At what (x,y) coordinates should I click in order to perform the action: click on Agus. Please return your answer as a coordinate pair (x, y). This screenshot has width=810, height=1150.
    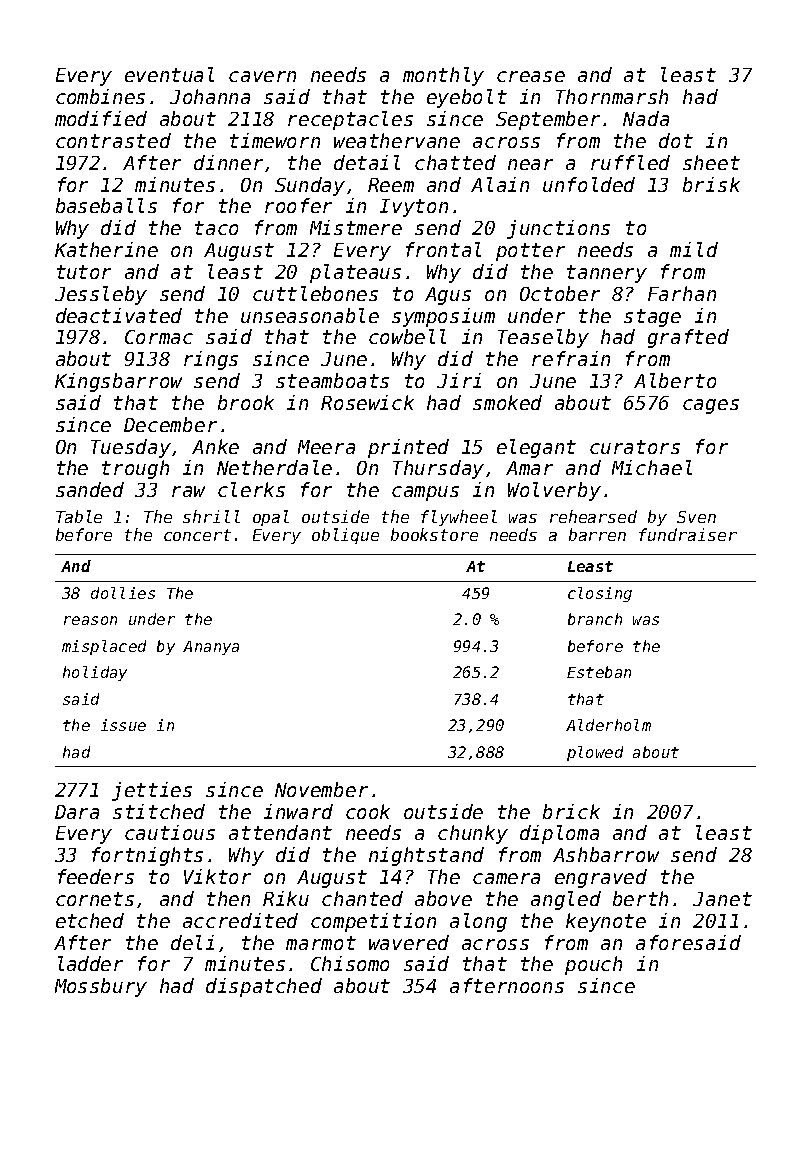
    Looking at the image, I should click on (448, 296).
